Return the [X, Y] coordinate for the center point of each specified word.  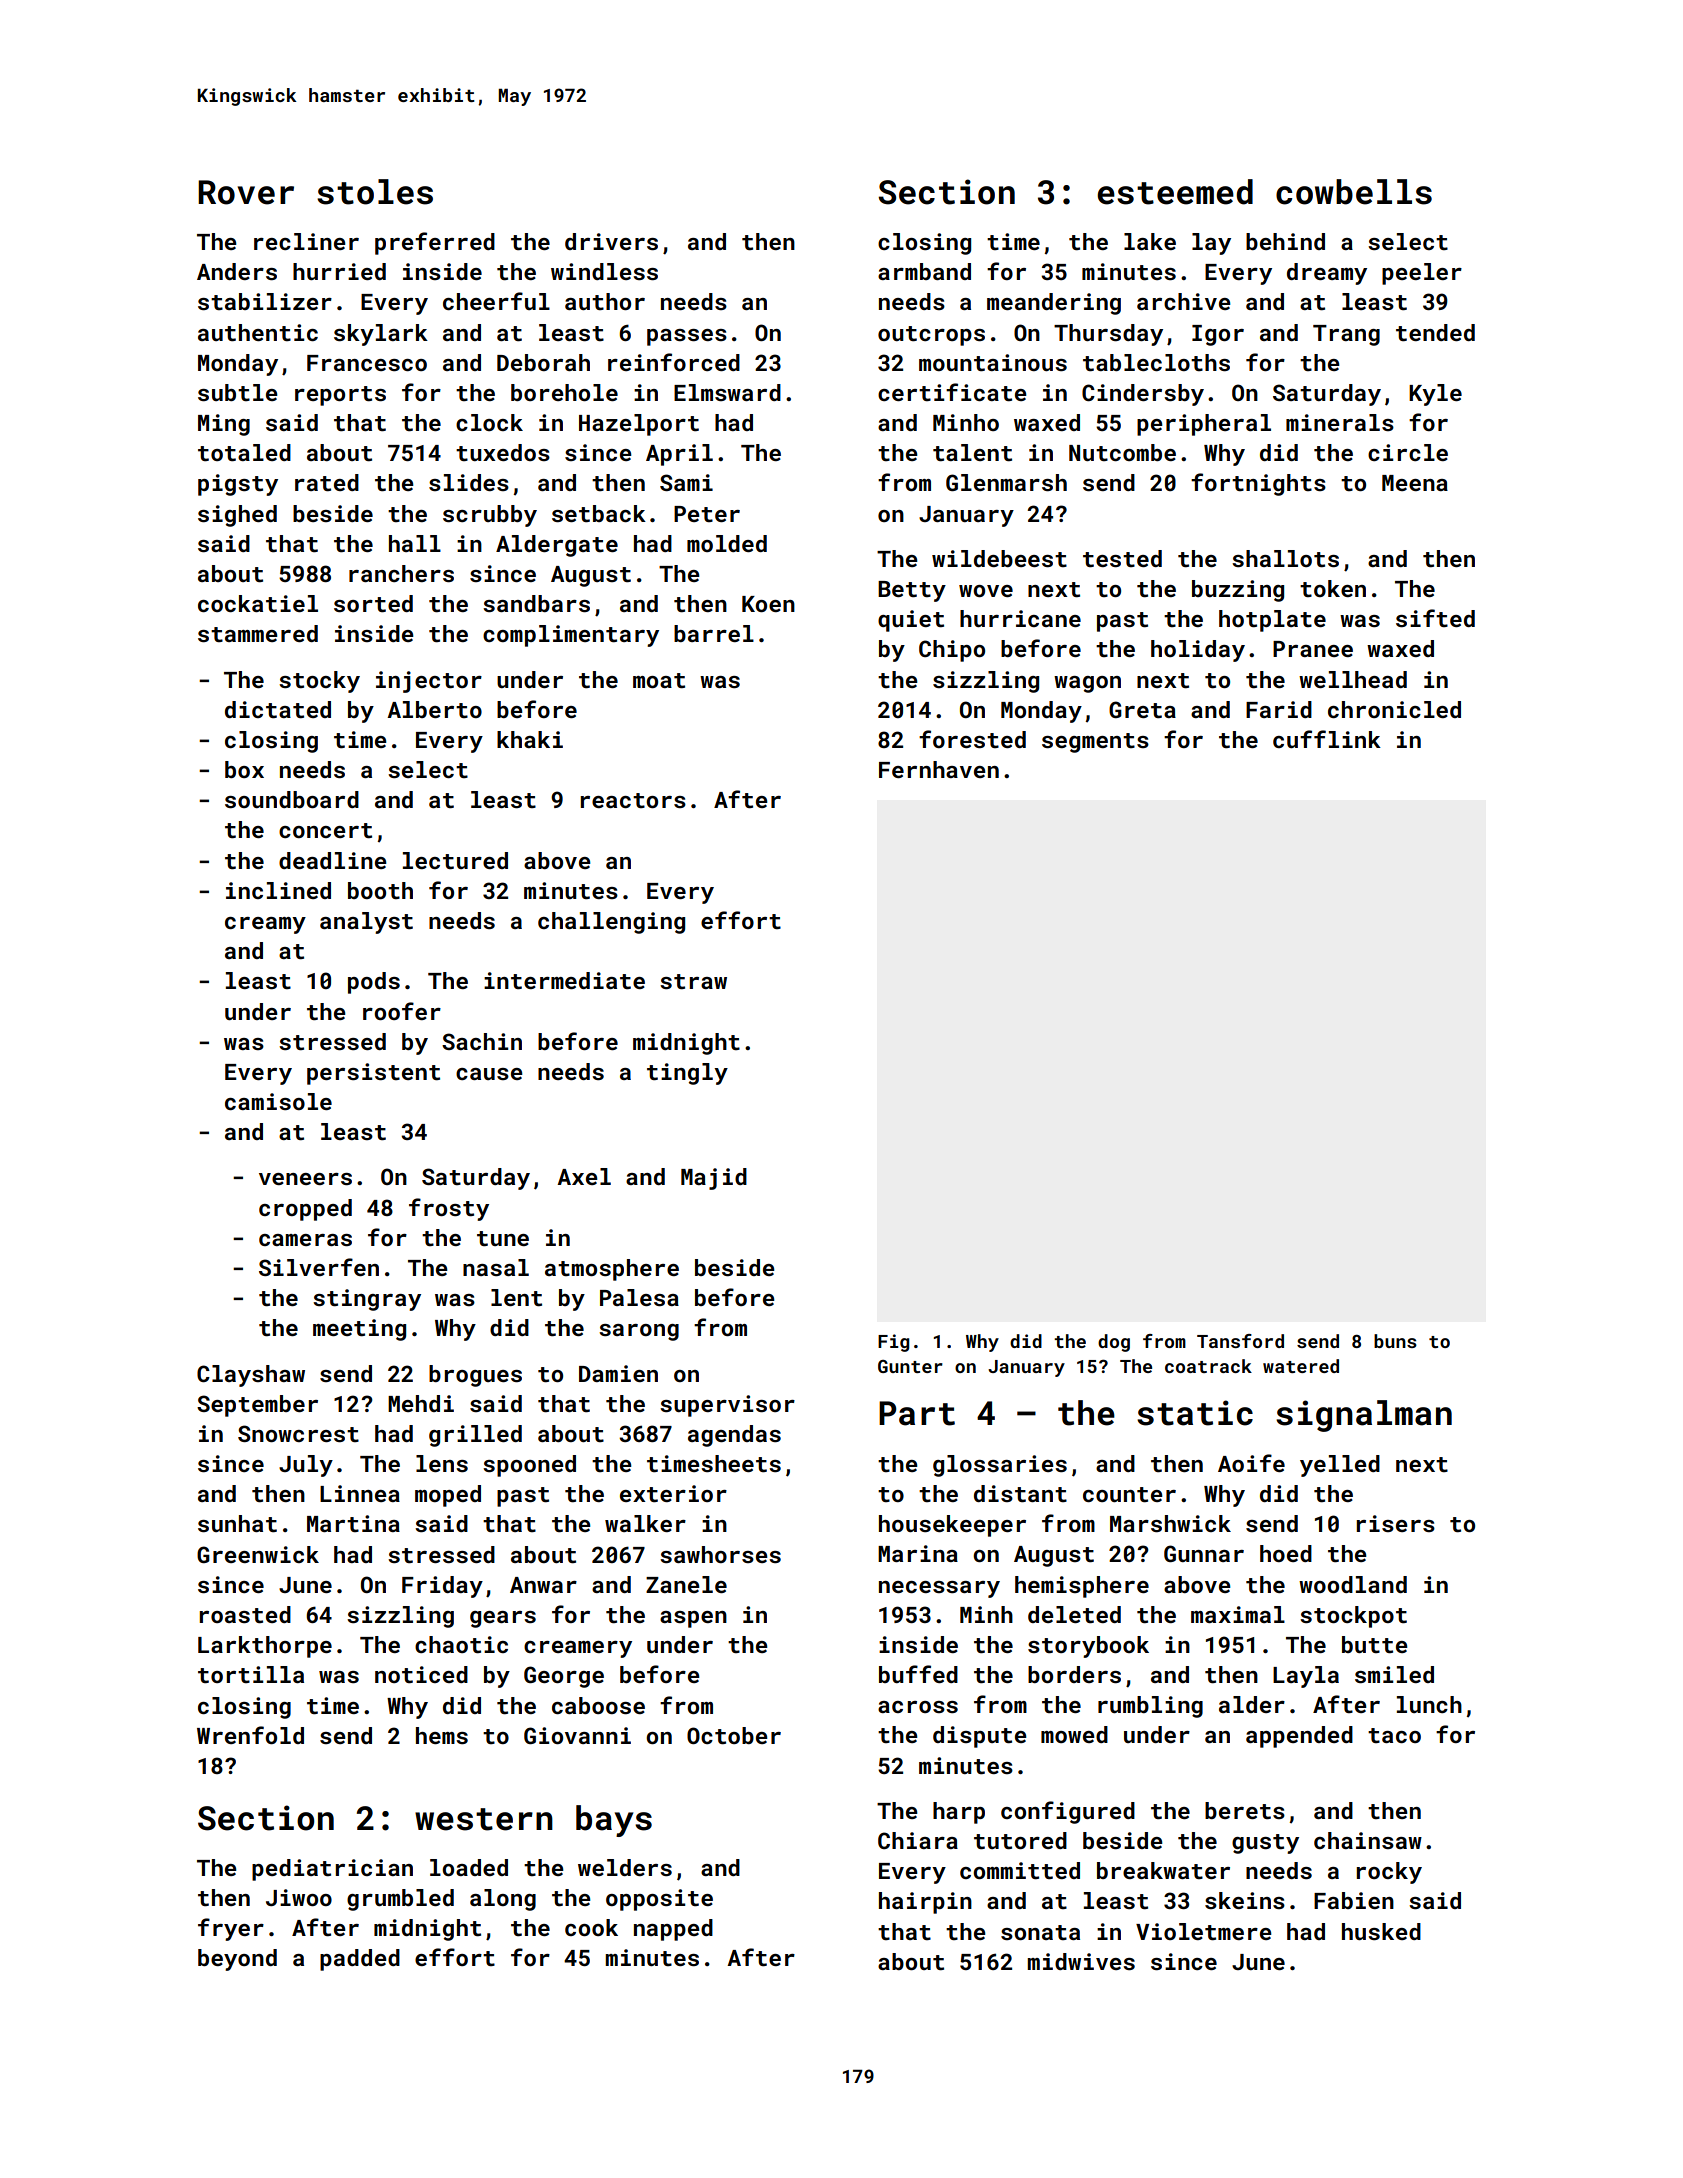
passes [687, 337]
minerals [1340, 422]
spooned [529, 1466]
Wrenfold [250, 1735]
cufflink [1327, 739]
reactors [633, 800]
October [734, 1735]
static [1195, 1413]
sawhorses [720, 1554]
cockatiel [258, 603]
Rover [246, 192]
